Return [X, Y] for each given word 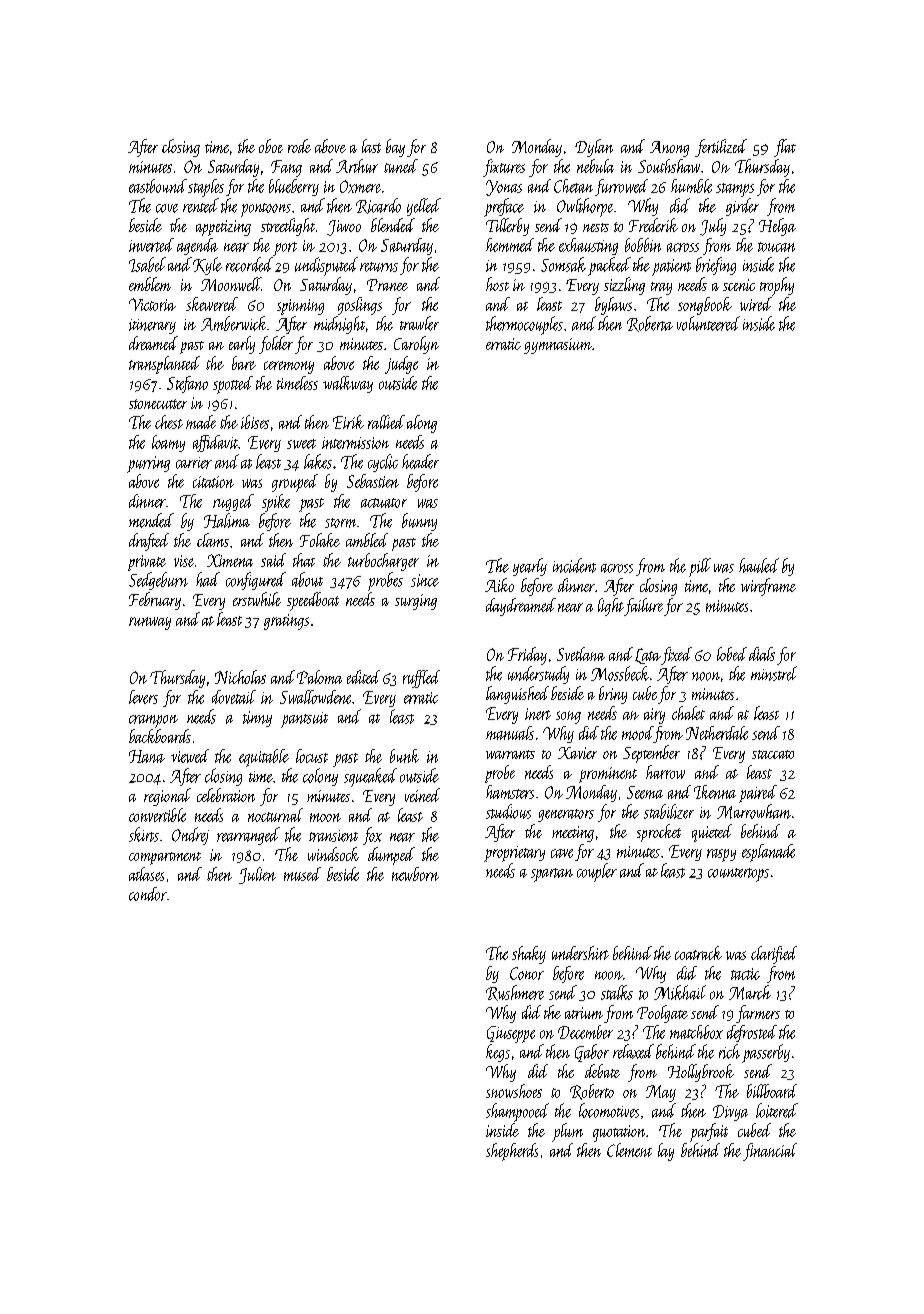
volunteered [708, 323]
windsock [333, 854]
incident [574, 565]
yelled [424, 207]
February [155, 601]
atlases [146, 874]
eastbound [158, 186]
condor [148, 894]
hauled [759, 565]
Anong [669, 149]
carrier [194, 463]
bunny [419, 522]
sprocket [659, 833]
